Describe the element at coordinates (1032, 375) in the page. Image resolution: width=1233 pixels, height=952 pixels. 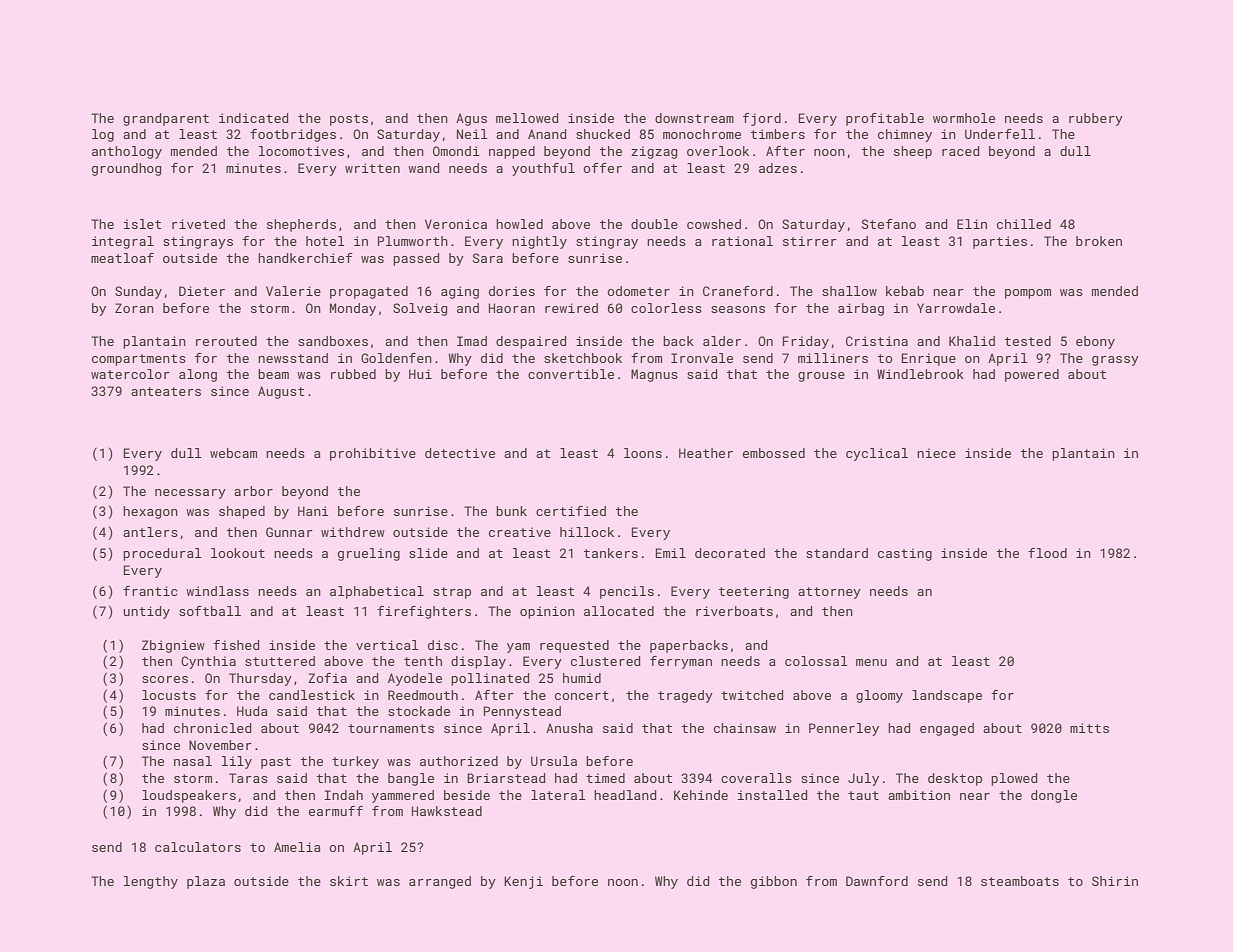
I see `powered` at that location.
